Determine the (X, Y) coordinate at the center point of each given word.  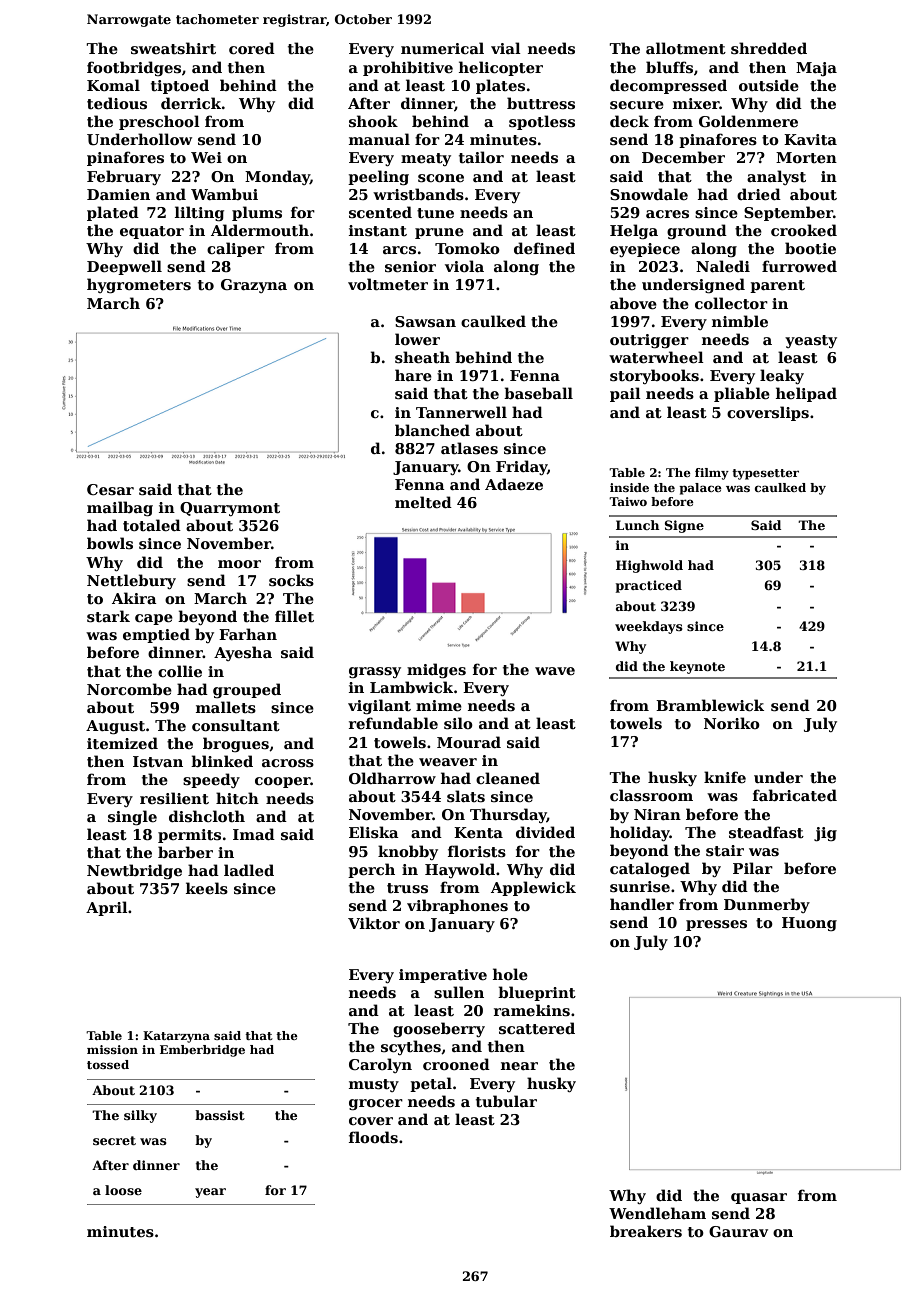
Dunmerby (767, 905)
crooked (804, 230)
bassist (220, 1115)
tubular (506, 1101)
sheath (422, 357)
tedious (117, 103)
